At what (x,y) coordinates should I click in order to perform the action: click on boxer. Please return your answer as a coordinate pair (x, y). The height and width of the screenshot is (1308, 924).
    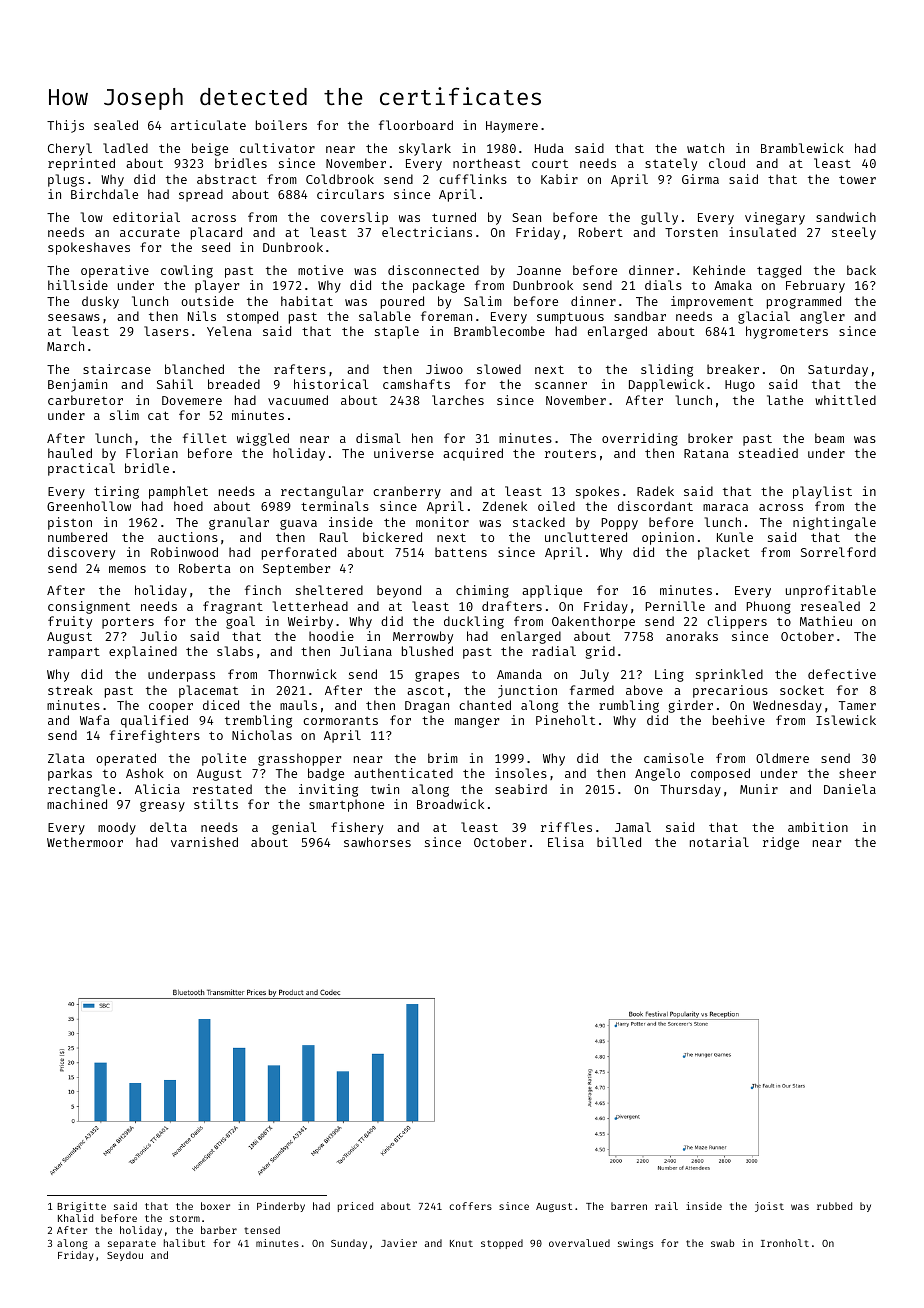
    Looking at the image, I should click on (215, 1206).
